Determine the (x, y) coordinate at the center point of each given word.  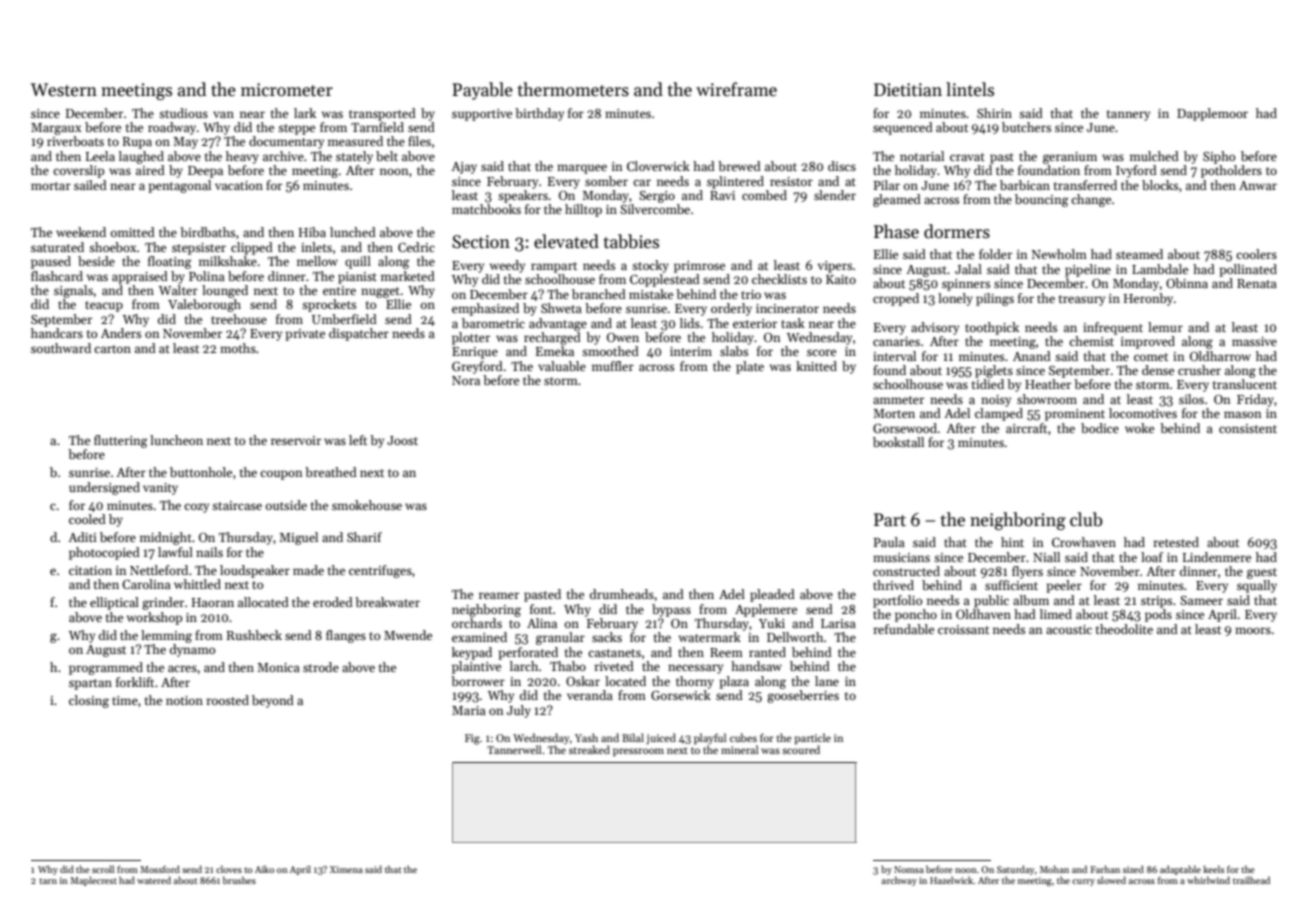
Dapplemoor (1212, 114)
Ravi (722, 195)
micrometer (287, 90)
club (1086, 519)
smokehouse (367, 505)
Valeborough (204, 305)
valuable (562, 366)
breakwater (387, 602)
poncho (916, 615)
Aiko (264, 869)
